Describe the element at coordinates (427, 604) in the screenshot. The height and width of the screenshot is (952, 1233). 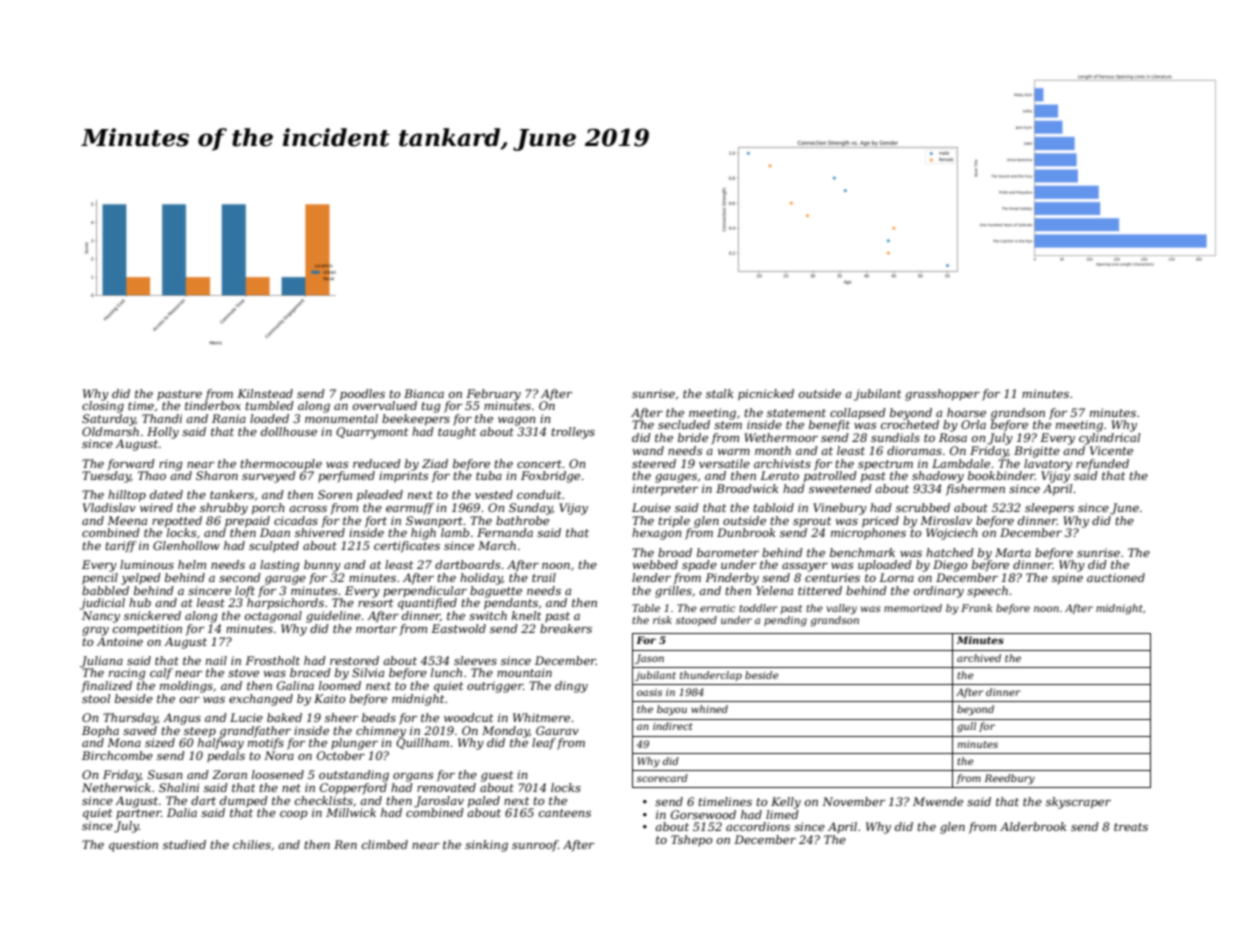
I see `quantified` at that location.
